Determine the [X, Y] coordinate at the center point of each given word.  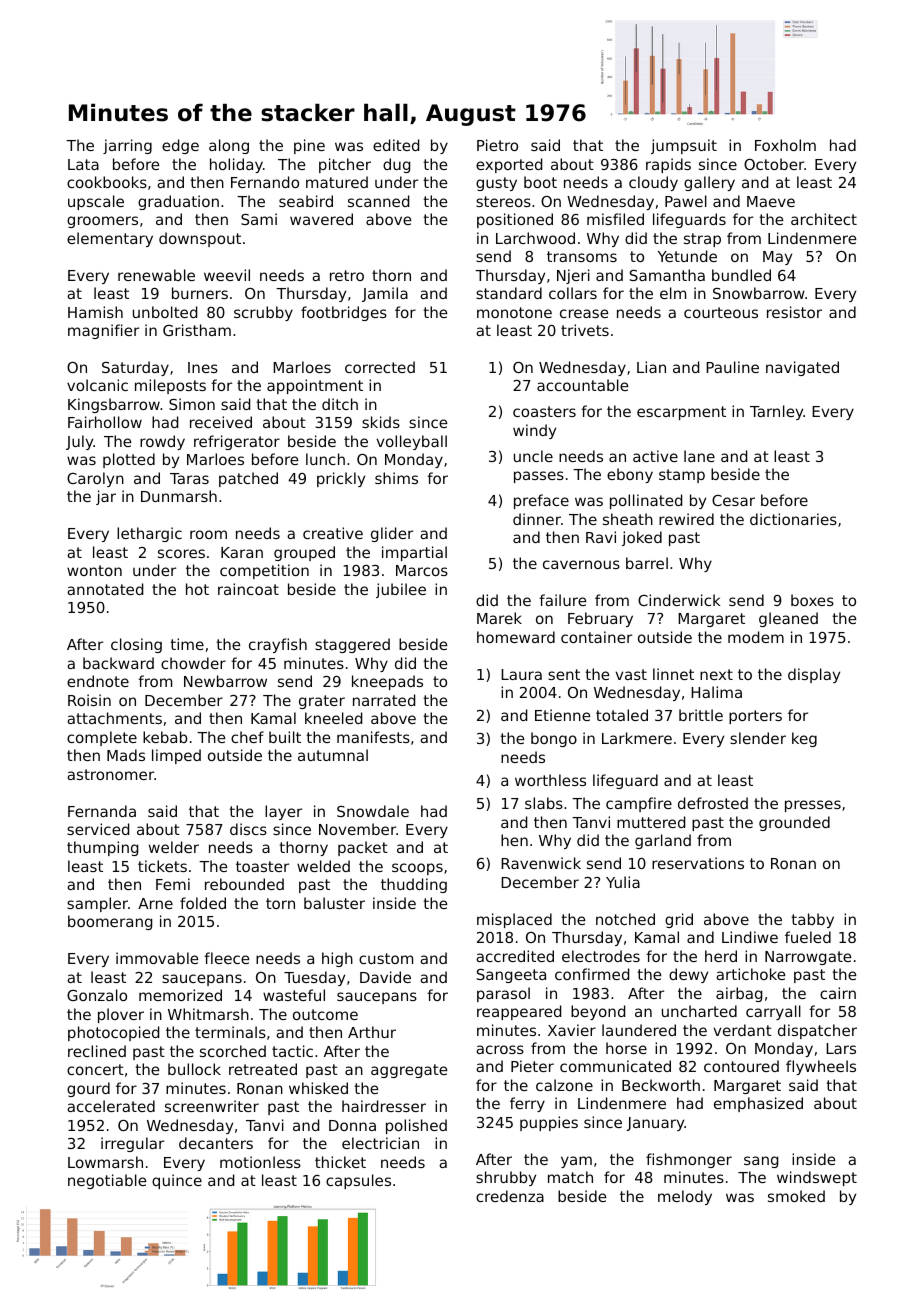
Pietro [497, 145]
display [814, 675]
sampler [97, 904]
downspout [200, 239]
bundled [741, 275]
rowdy [162, 442]
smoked [796, 1196]
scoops [417, 869]
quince [177, 1181]
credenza [510, 1196]
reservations [698, 863]
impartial [414, 553]
